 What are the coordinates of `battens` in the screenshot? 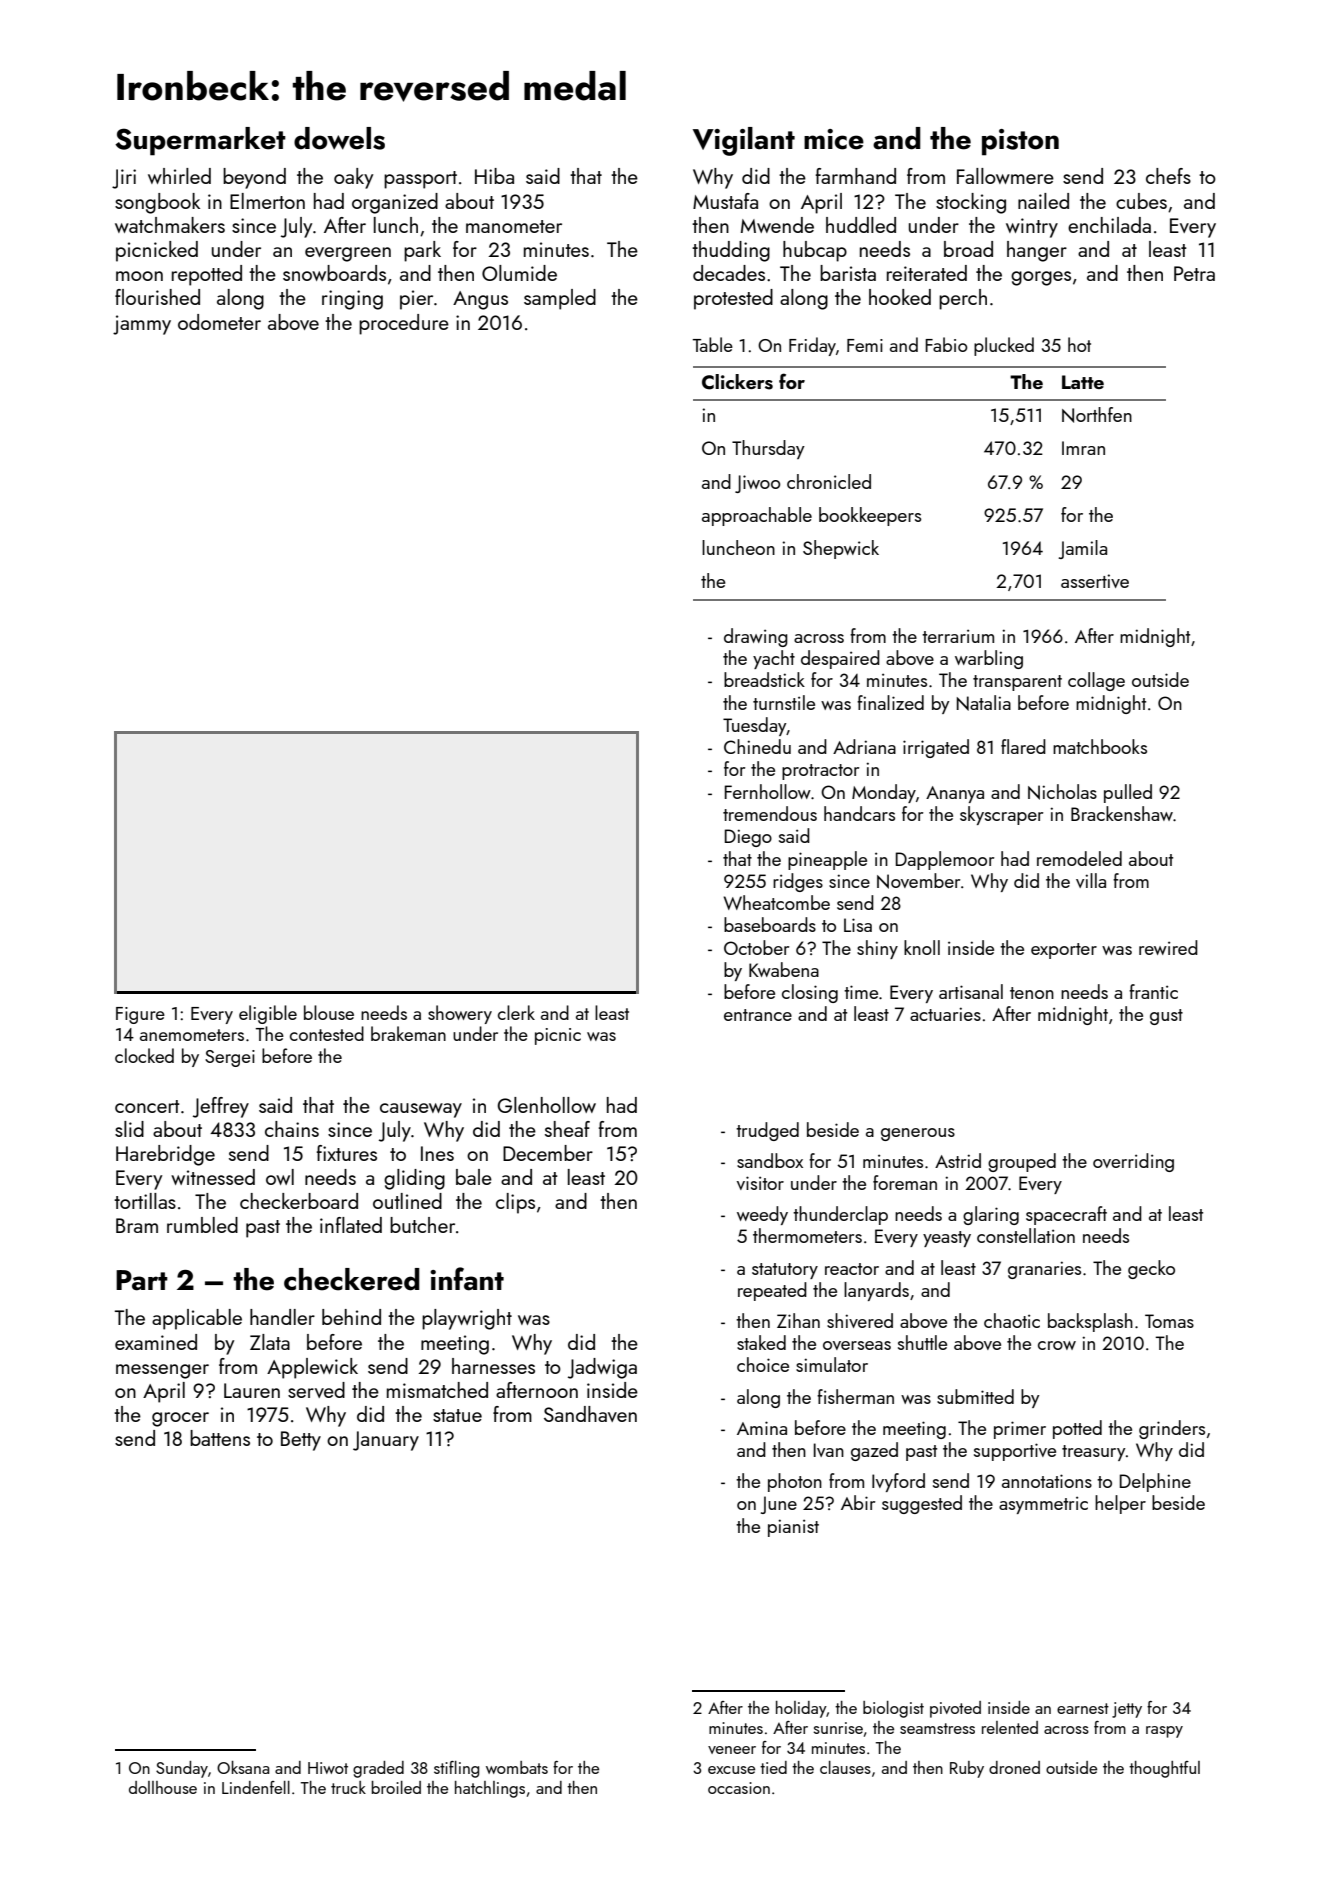 It's located at (220, 1438).
